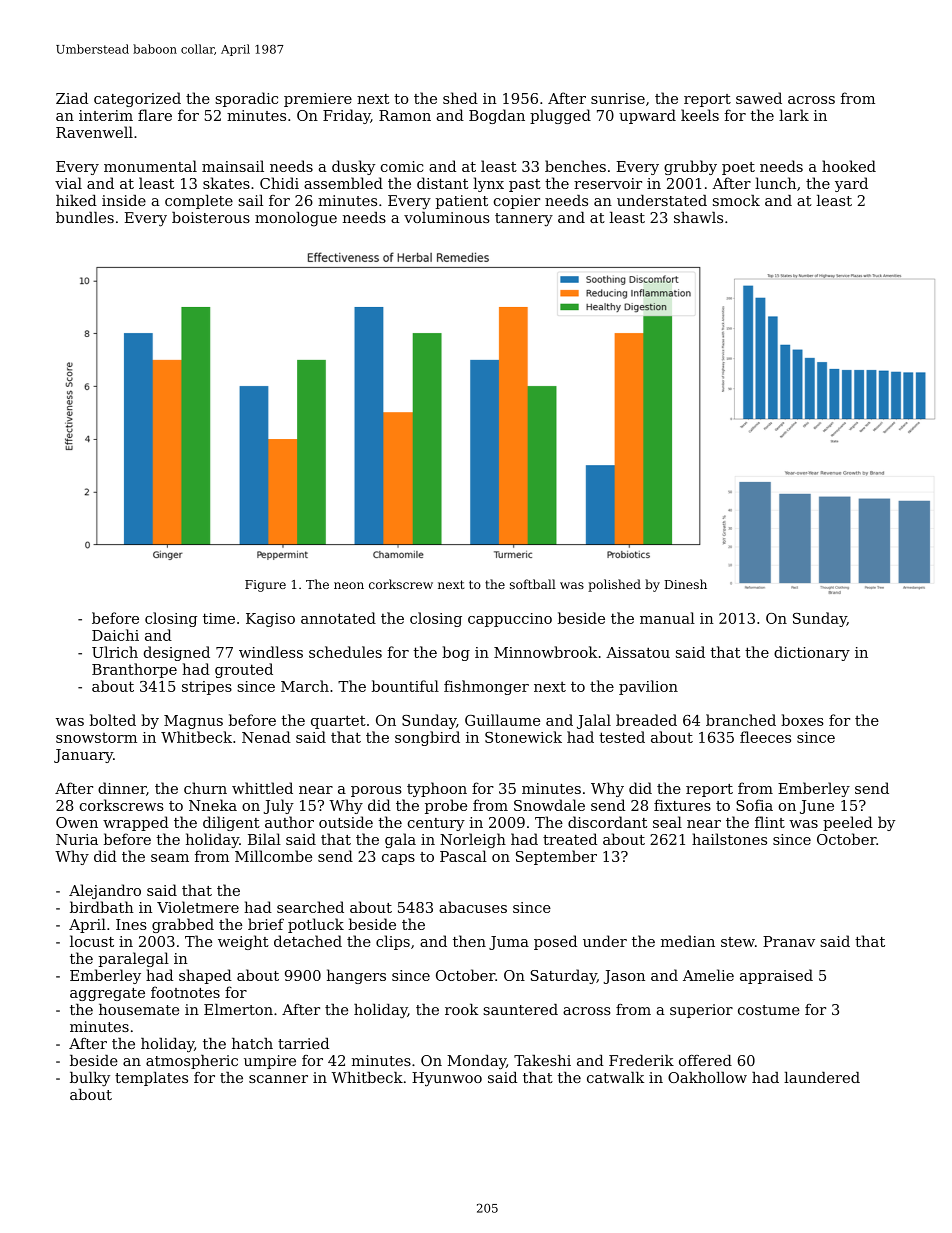  I want to click on flare, so click(155, 115).
